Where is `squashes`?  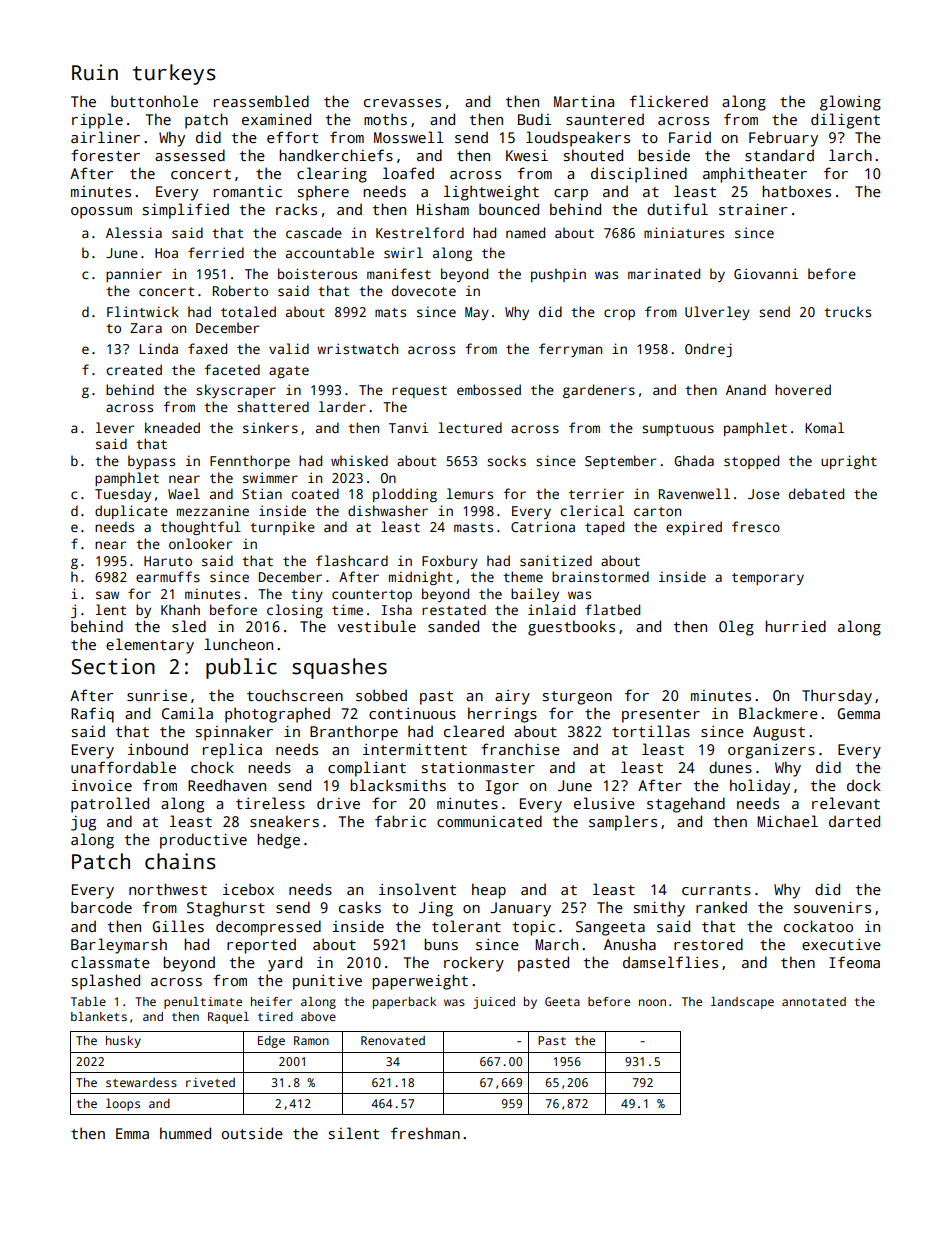
squashes is located at coordinates (339, 668).
